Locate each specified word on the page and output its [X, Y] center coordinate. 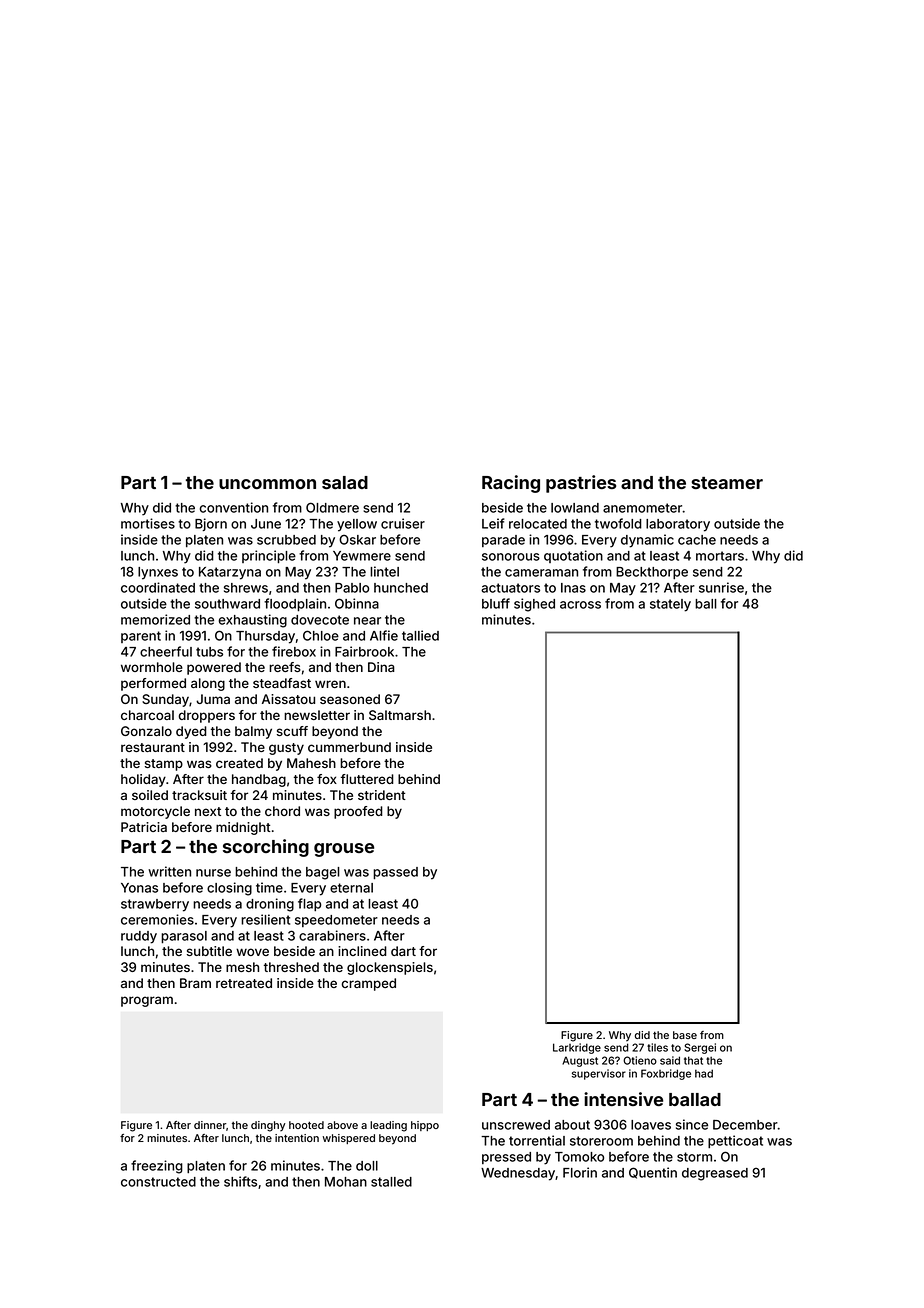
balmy [253, 732]
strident [382, 795]
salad [345, 482]
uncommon [267, 484]
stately [670, 605]
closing [229, 889]
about [572, 1125]
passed [395, 873]
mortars [720, 556]
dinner [210, 1125]
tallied [420, 635]
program [147, 1001]
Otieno [640, 1060]
